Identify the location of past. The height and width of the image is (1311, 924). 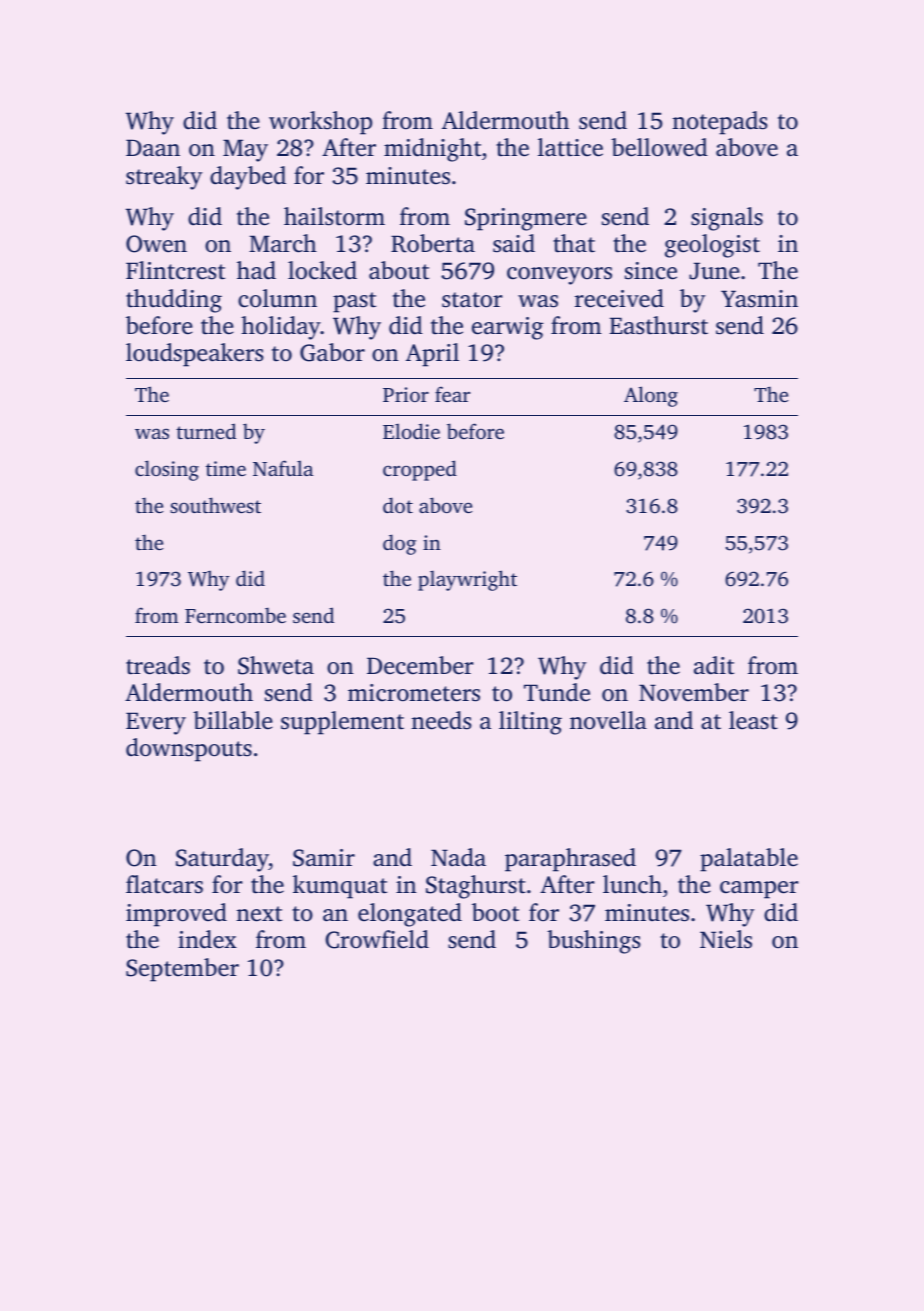
(354, 302).
